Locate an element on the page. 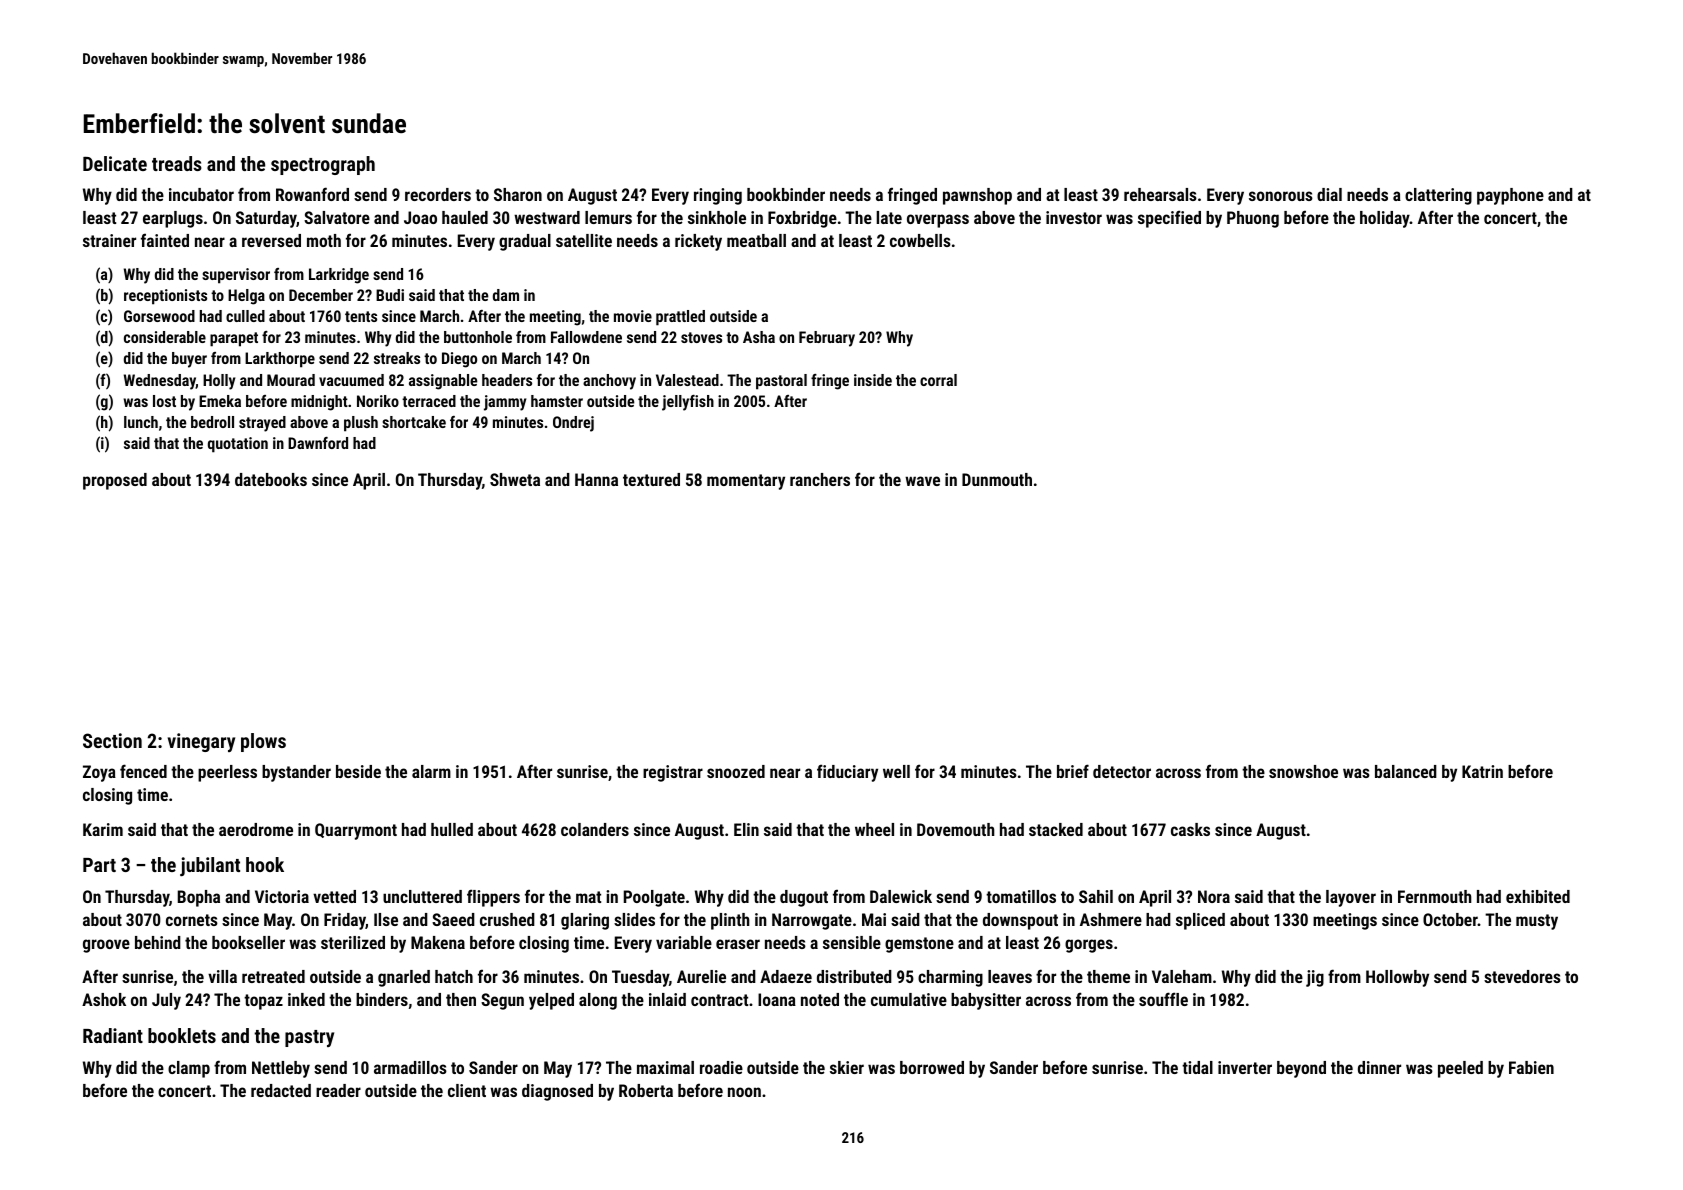 This page has height=1190, width=1683. wave is located at coordinates (922, 481).
